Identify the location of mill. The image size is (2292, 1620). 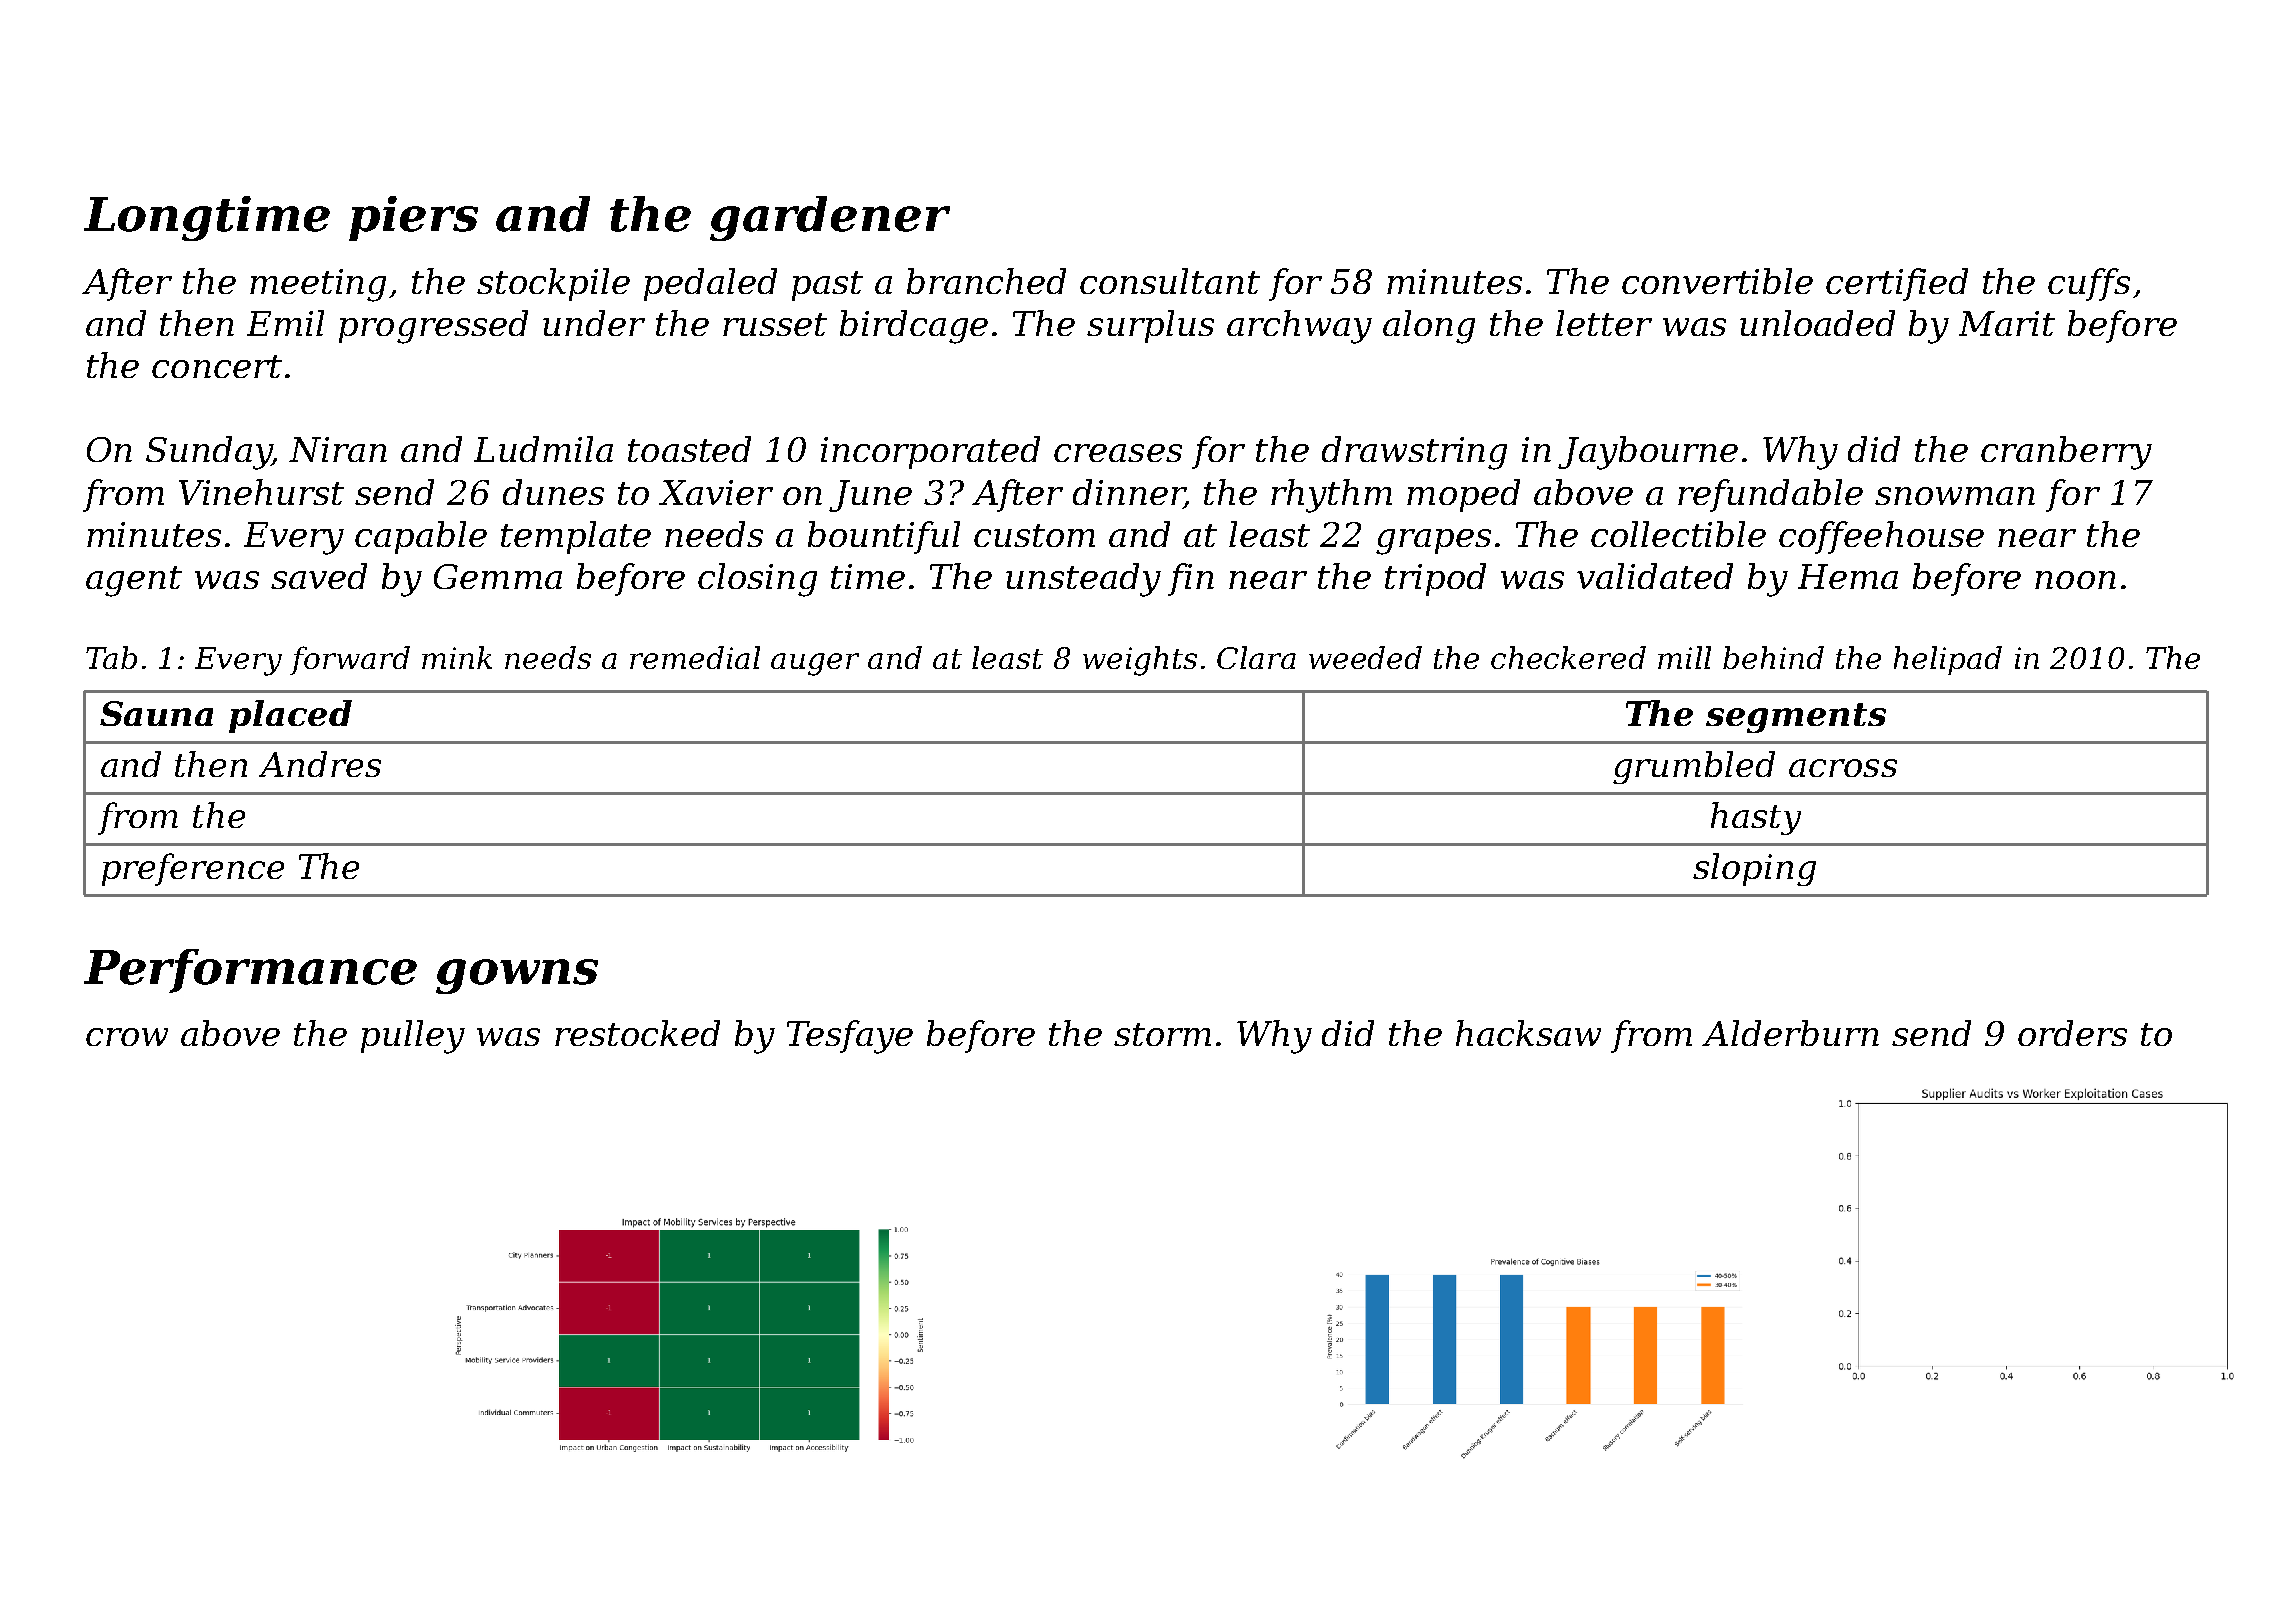
(1684, 657).
